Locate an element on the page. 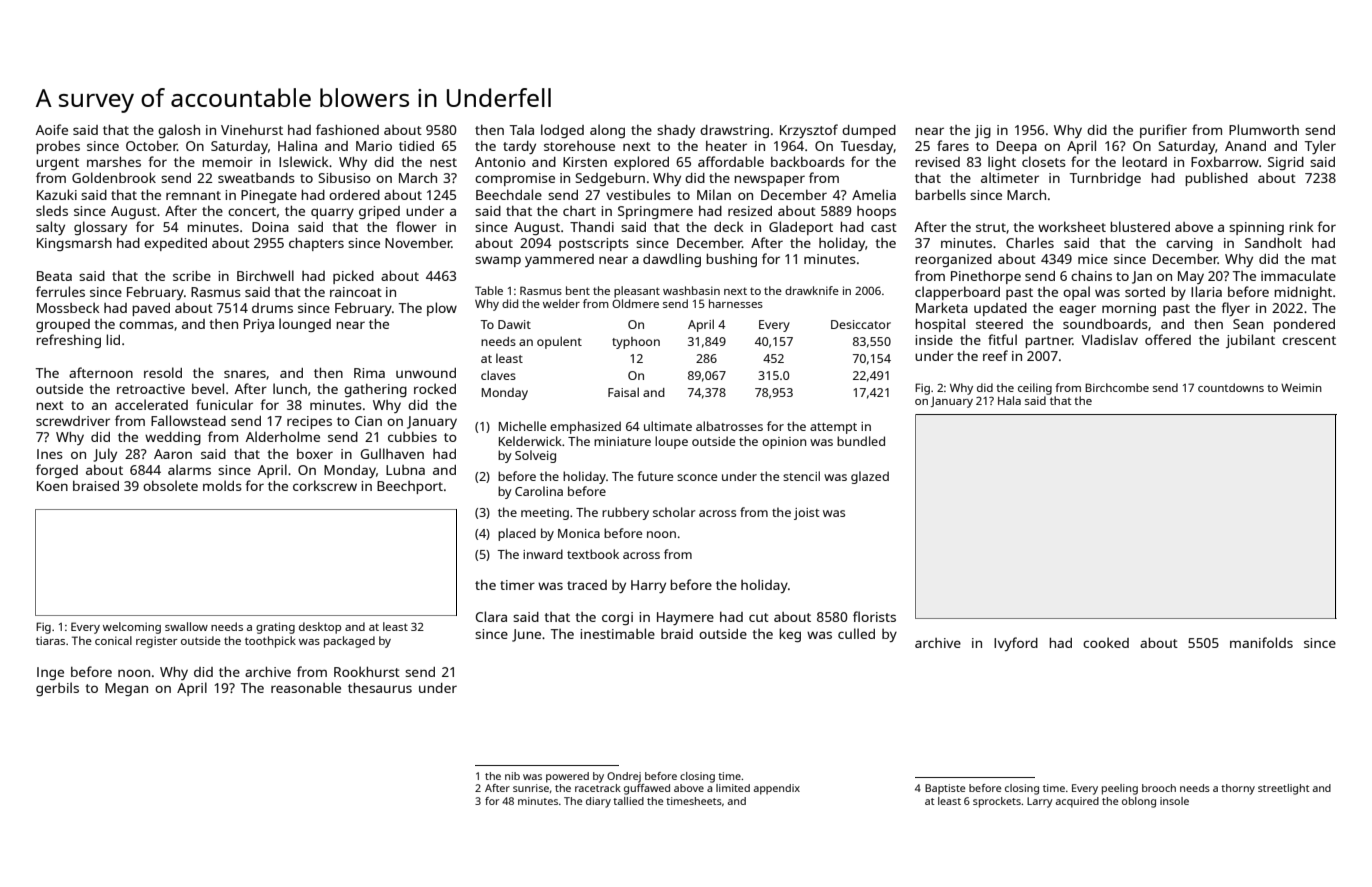  braised is located at coordinates (96, 486).
